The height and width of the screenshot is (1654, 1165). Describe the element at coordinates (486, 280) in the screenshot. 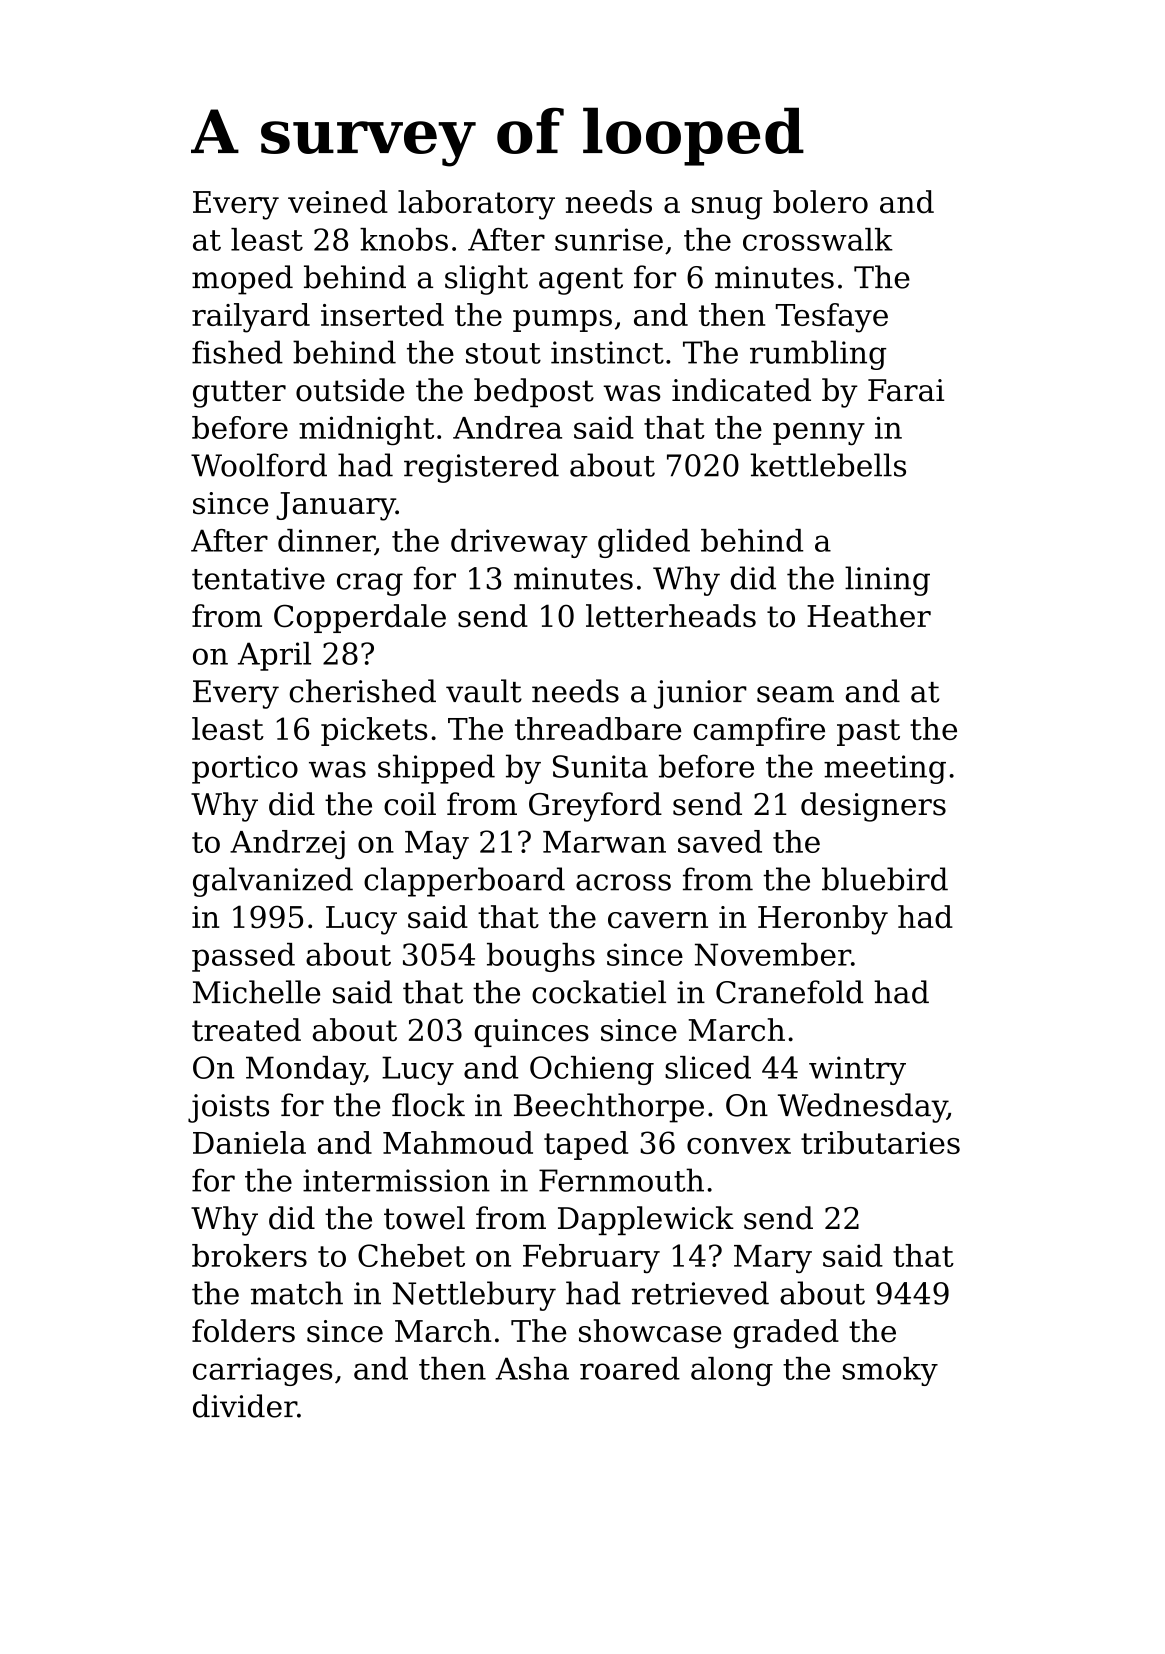

I see `slight` at that location.
